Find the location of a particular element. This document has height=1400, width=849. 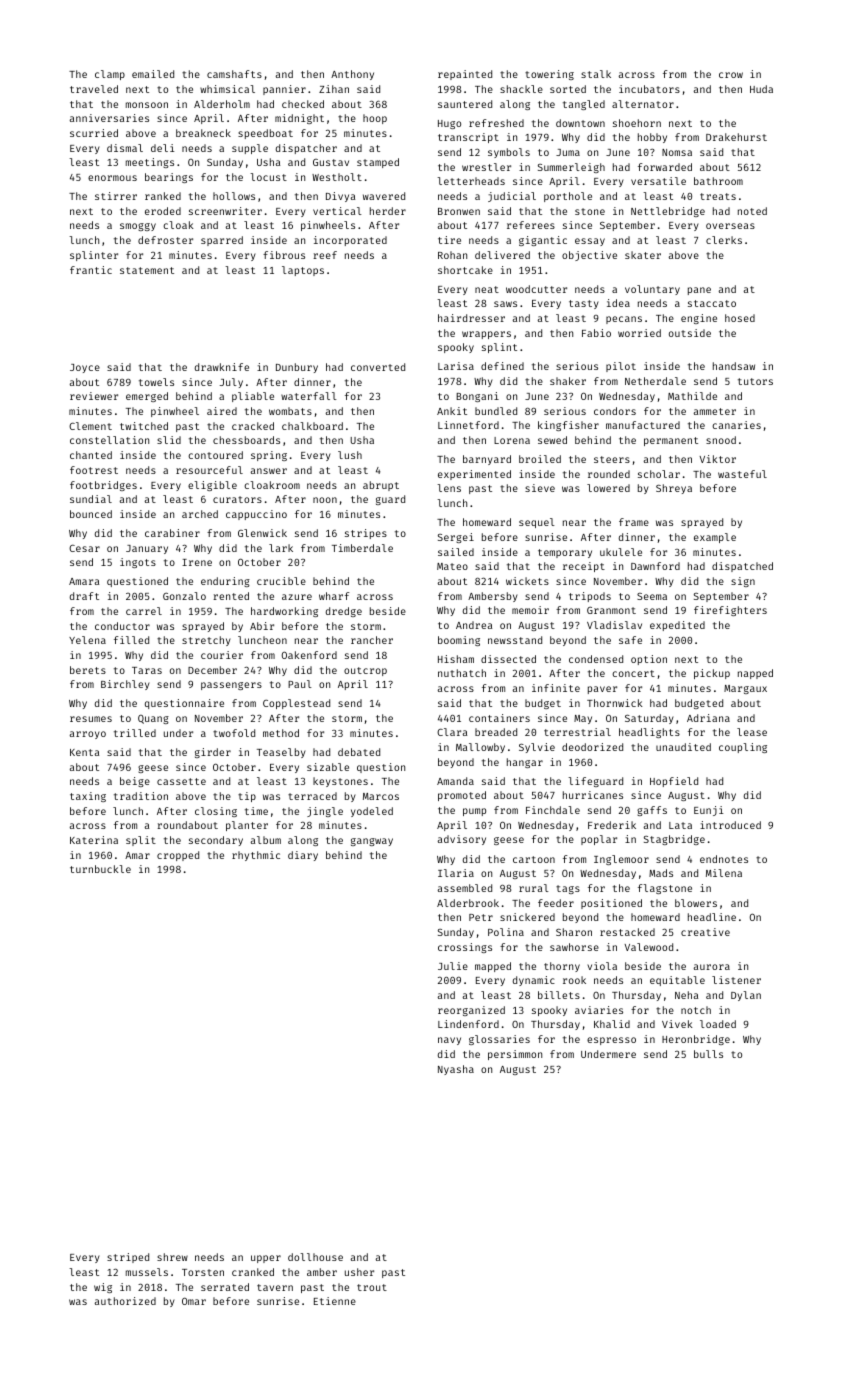

shrew is located at coordinates (172, 1257).
